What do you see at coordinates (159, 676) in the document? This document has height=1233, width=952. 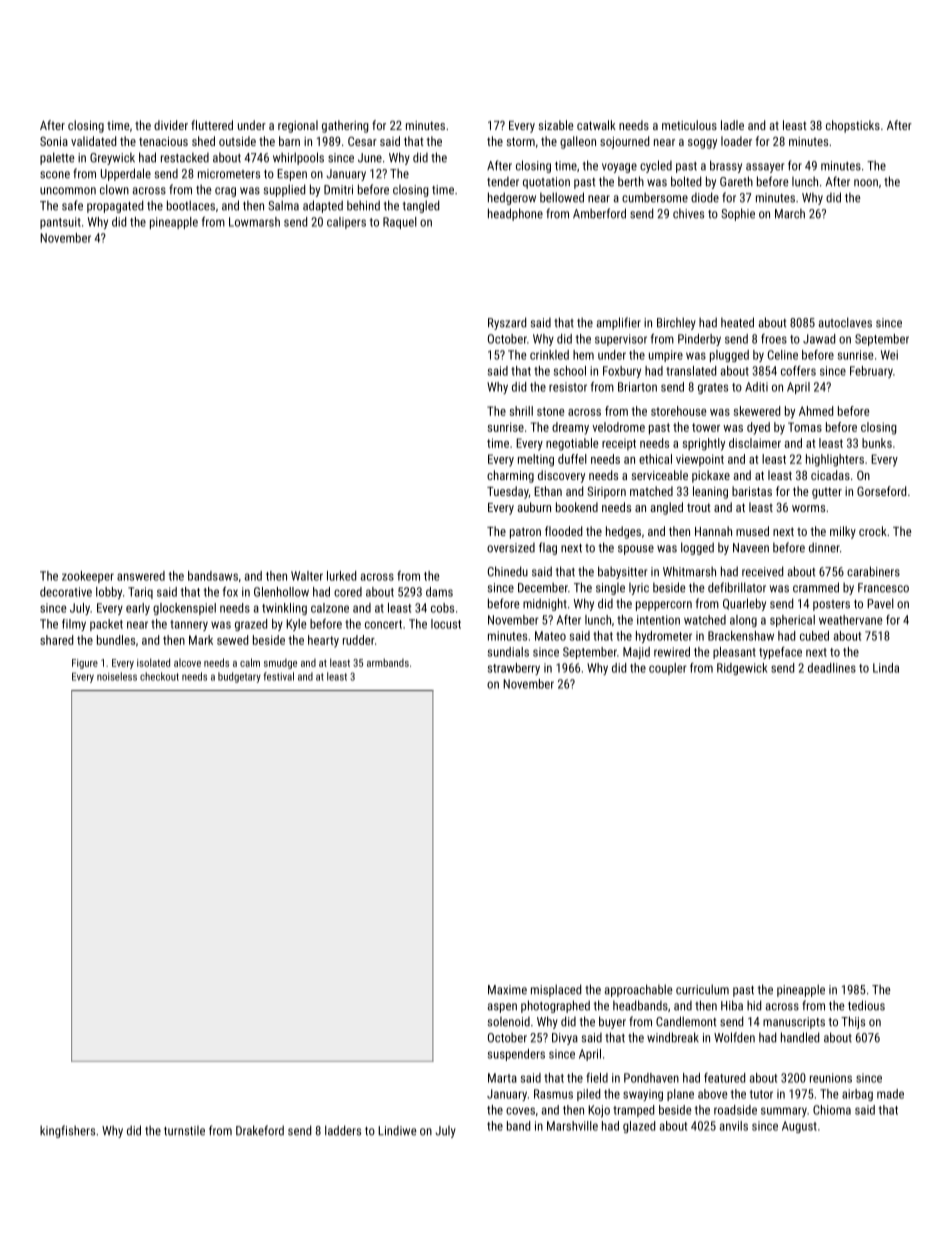 I see `checkout` at bounding box center [159, 676].
